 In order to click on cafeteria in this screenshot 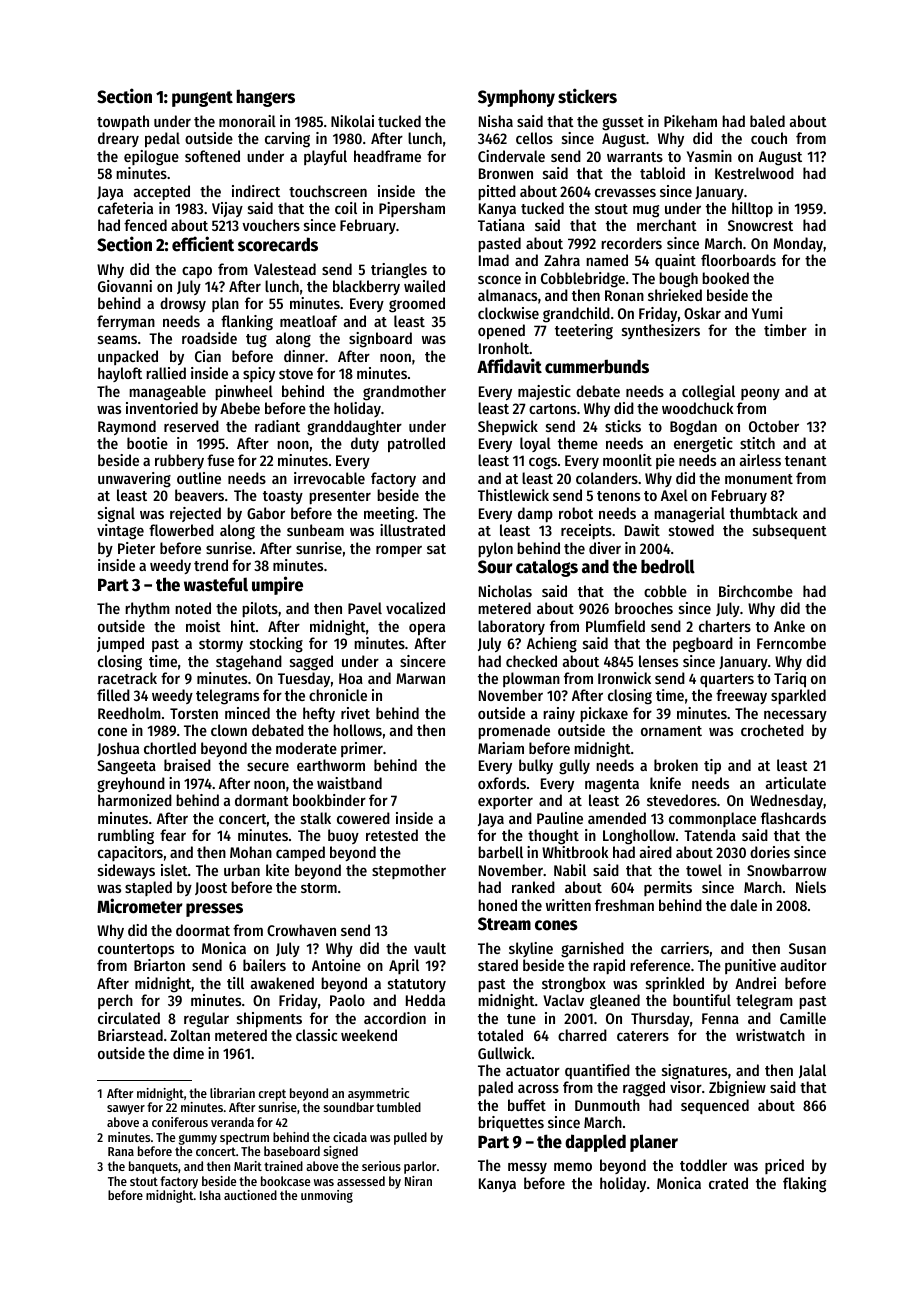, I will do `click(125, 208)`.
